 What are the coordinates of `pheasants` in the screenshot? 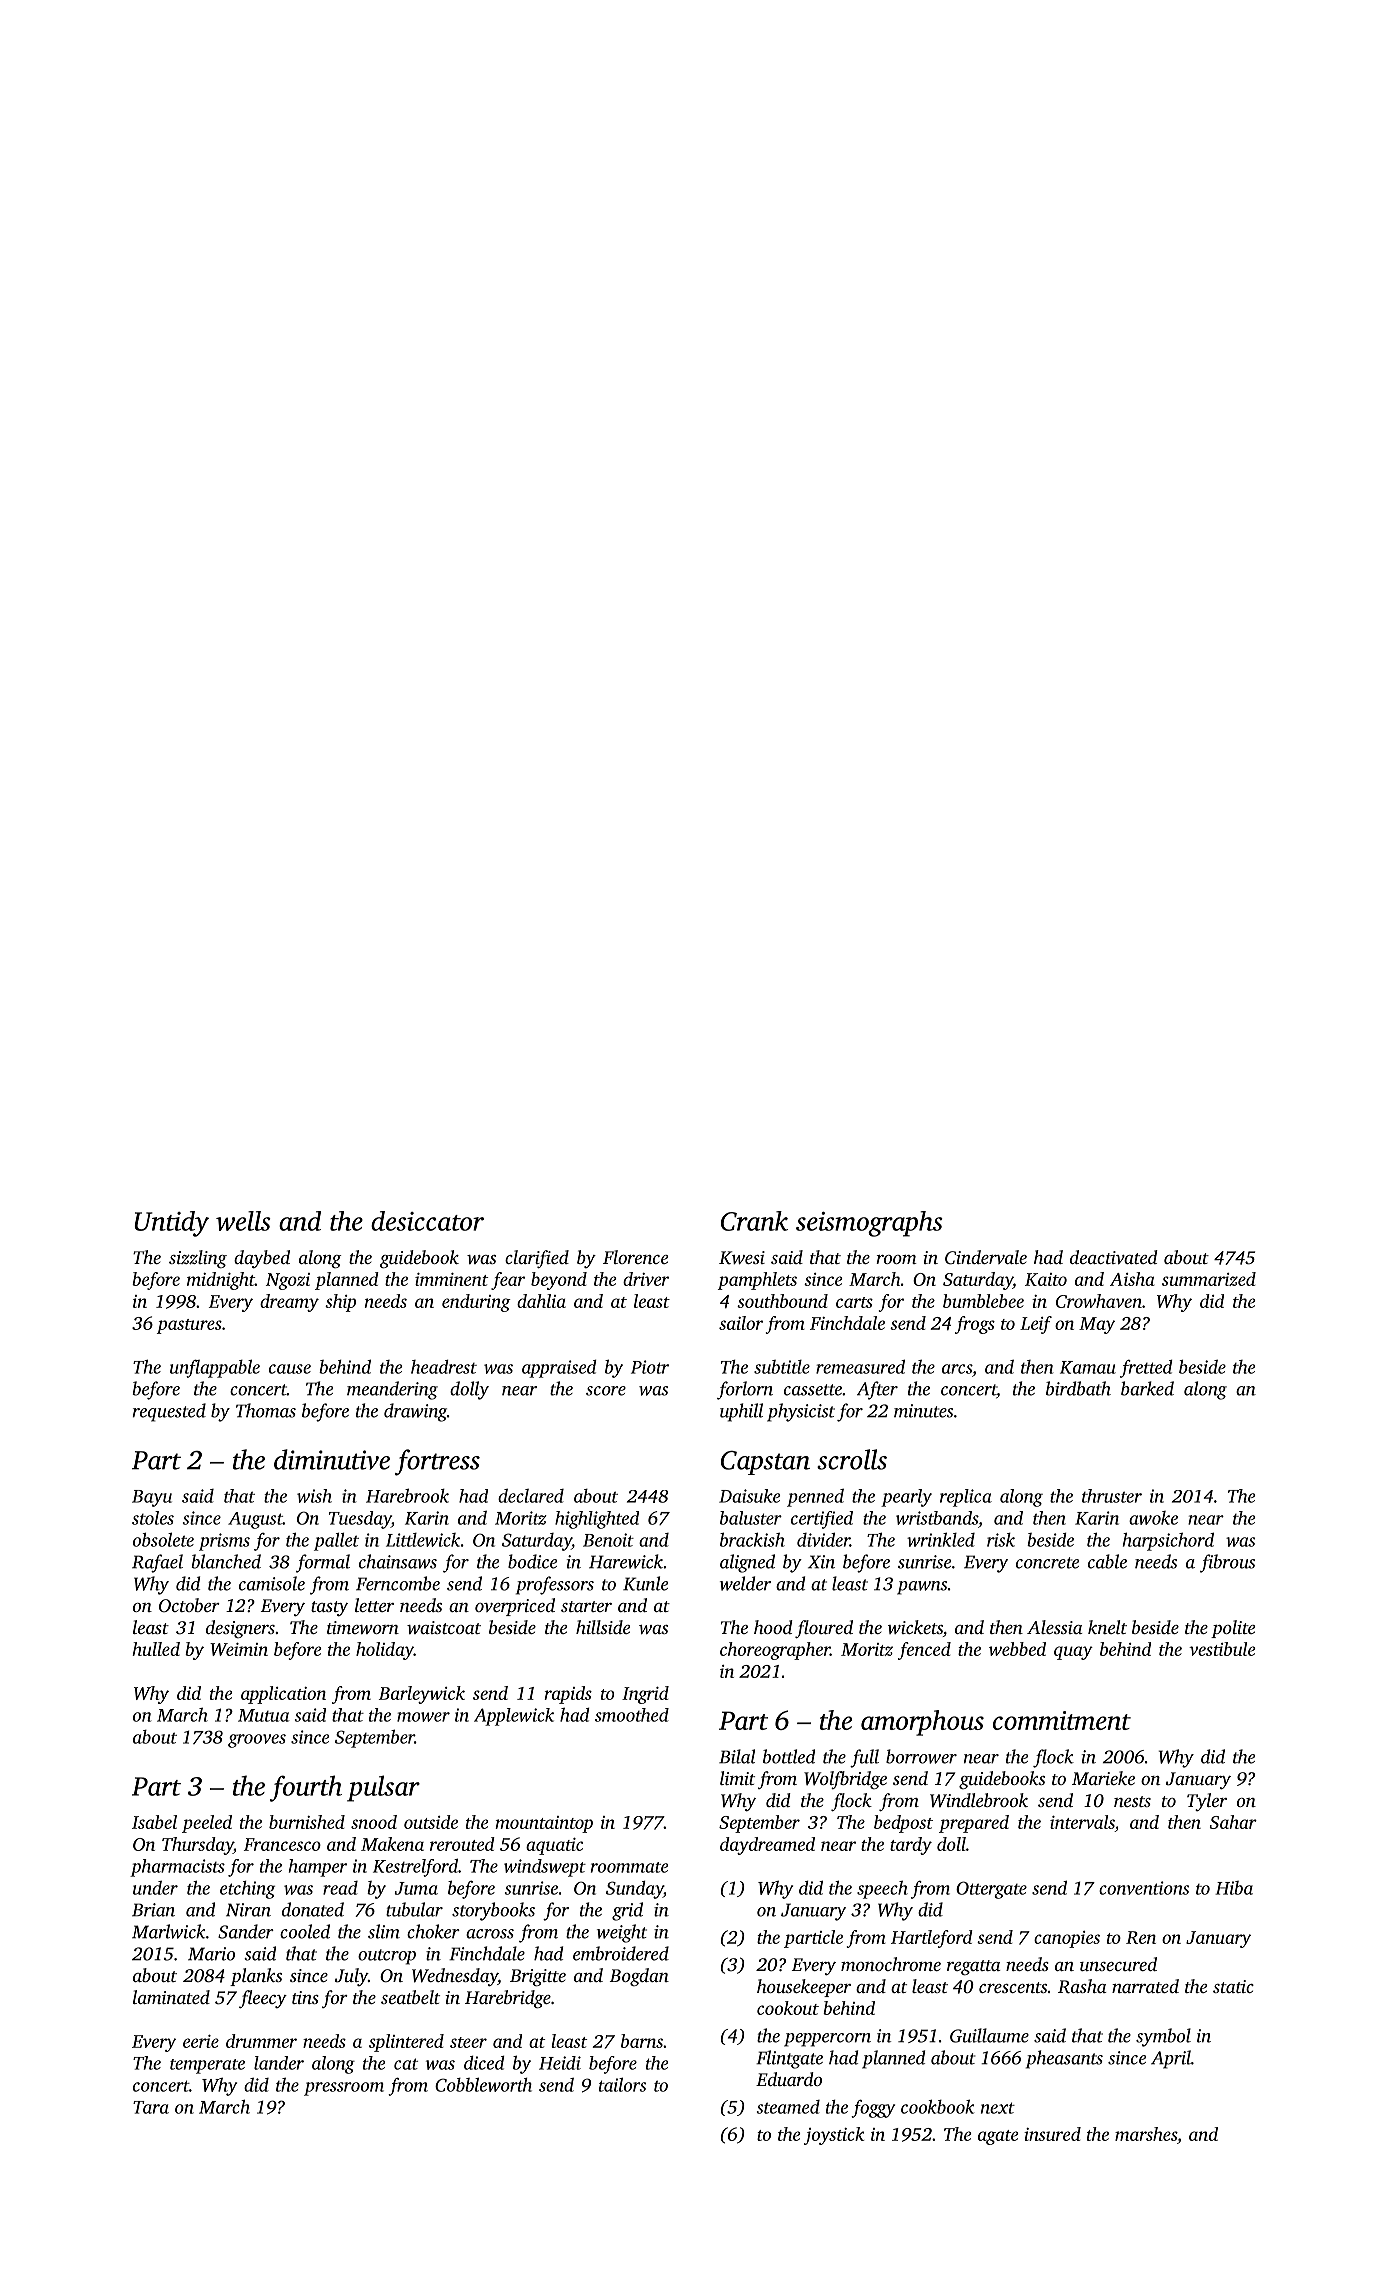 It's located at (1064, 2059).
